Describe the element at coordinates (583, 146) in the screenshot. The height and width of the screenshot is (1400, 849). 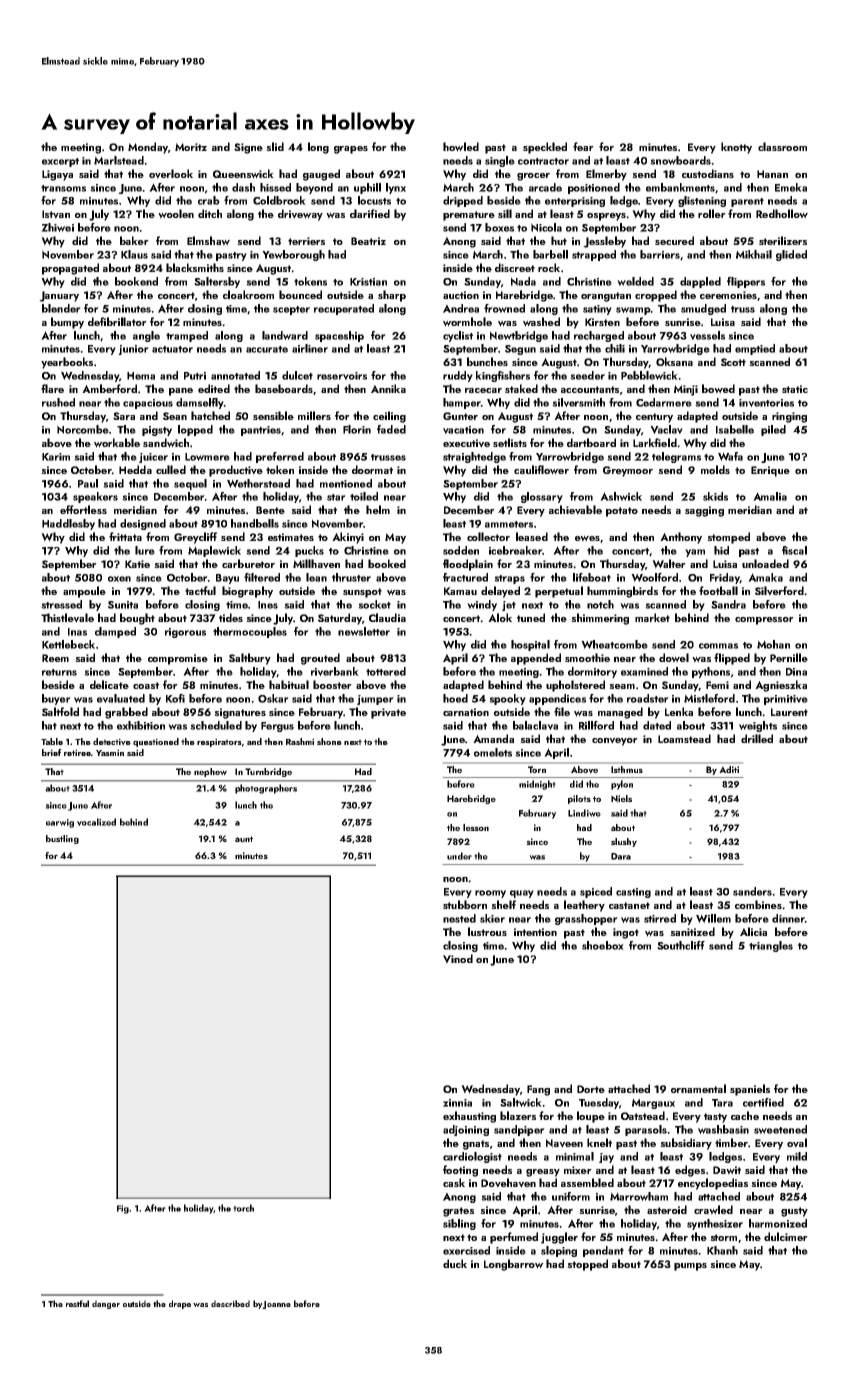
I see `fear` at that location.
